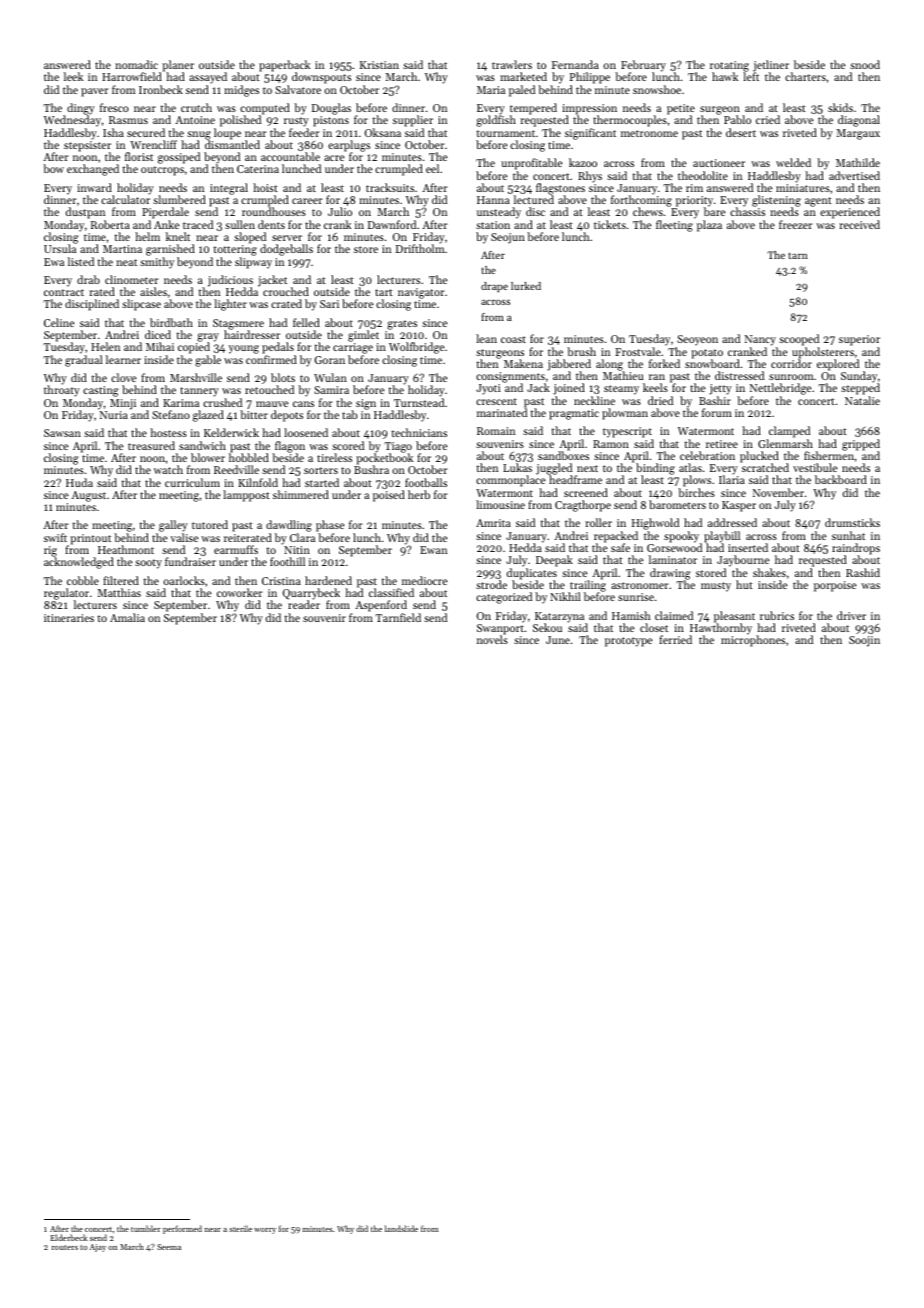 This document has height=1308, width=924. What do you see at coordinates (340, 211) in the document?
I see `Julio` at bounding box center [340, 211].
